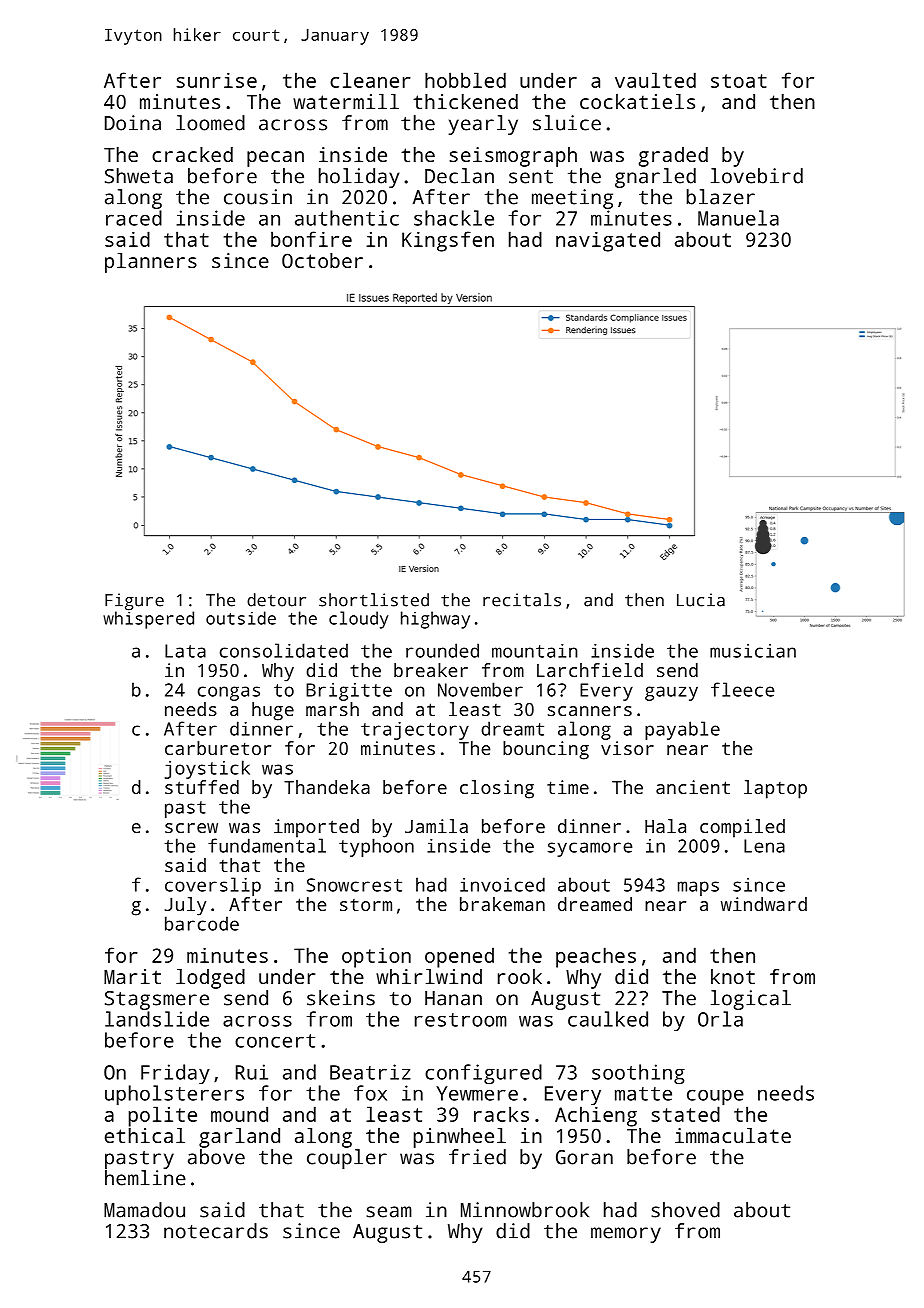  Describe the element at coordinates (686, 1210) in the screenshot. I see `shoved` at that location.
